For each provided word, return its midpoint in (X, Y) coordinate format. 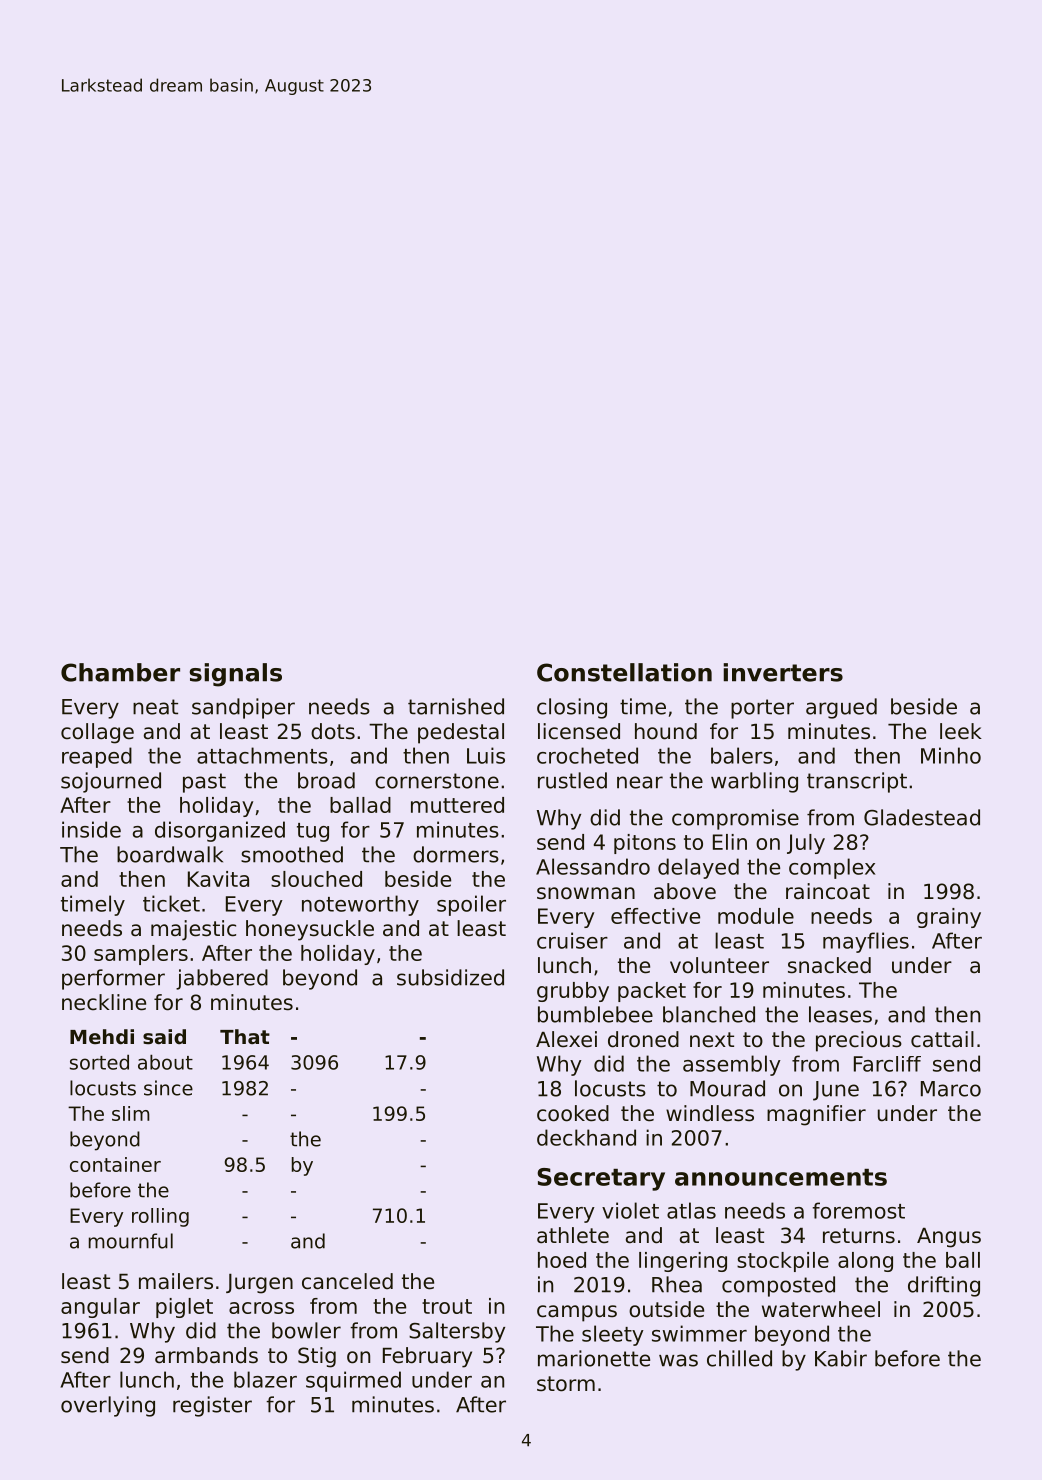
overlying (108, 1406)
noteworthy (360, 905)
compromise (735, 819)
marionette (594, 1358)
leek (961, 731)
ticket (171, 903)
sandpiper (243, 708)
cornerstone (437, 781)
